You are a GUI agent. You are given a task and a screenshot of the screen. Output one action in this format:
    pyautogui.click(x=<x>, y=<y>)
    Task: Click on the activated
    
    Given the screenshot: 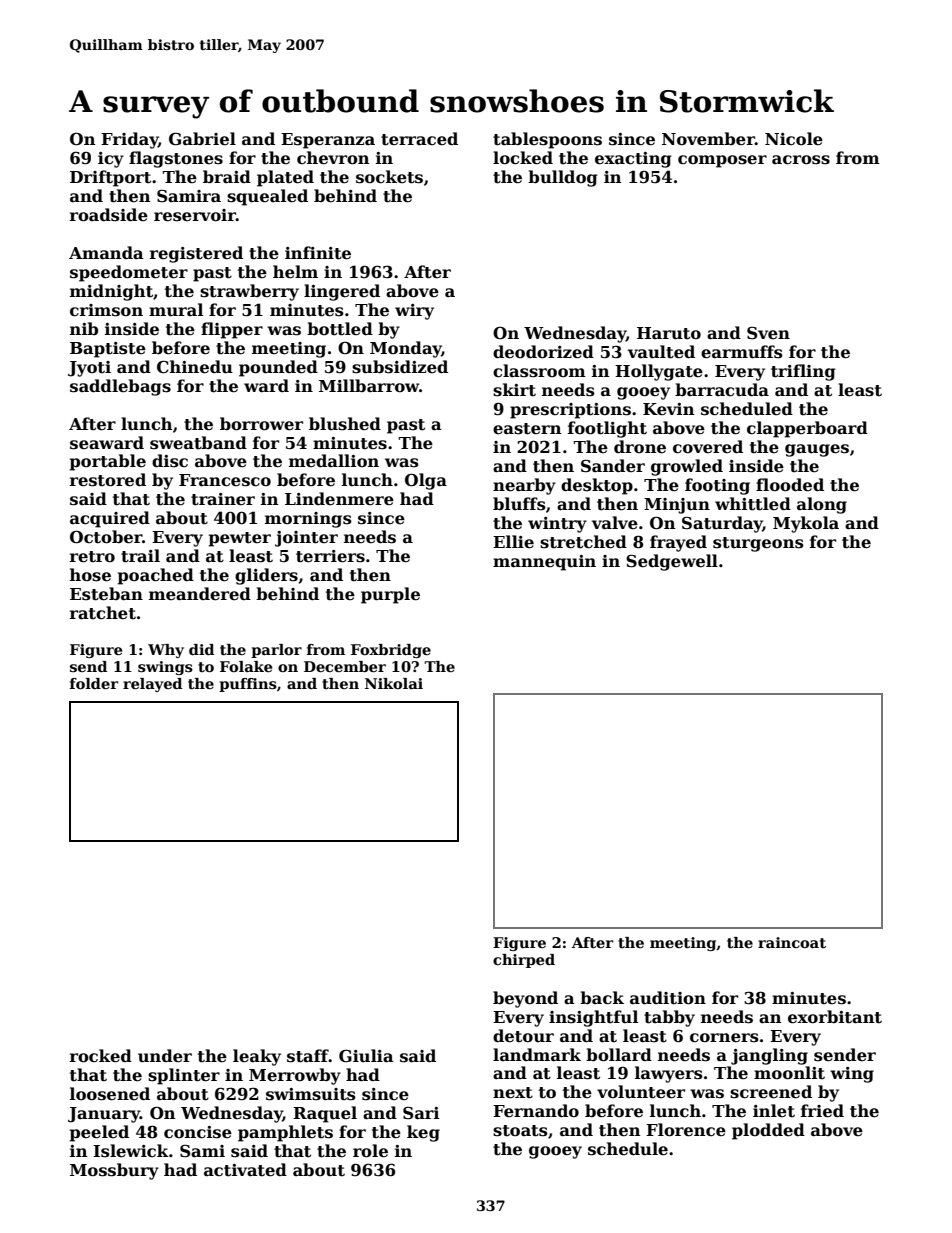 What is the action you would take?
    pyautogui.click(x=245, y=1170)
